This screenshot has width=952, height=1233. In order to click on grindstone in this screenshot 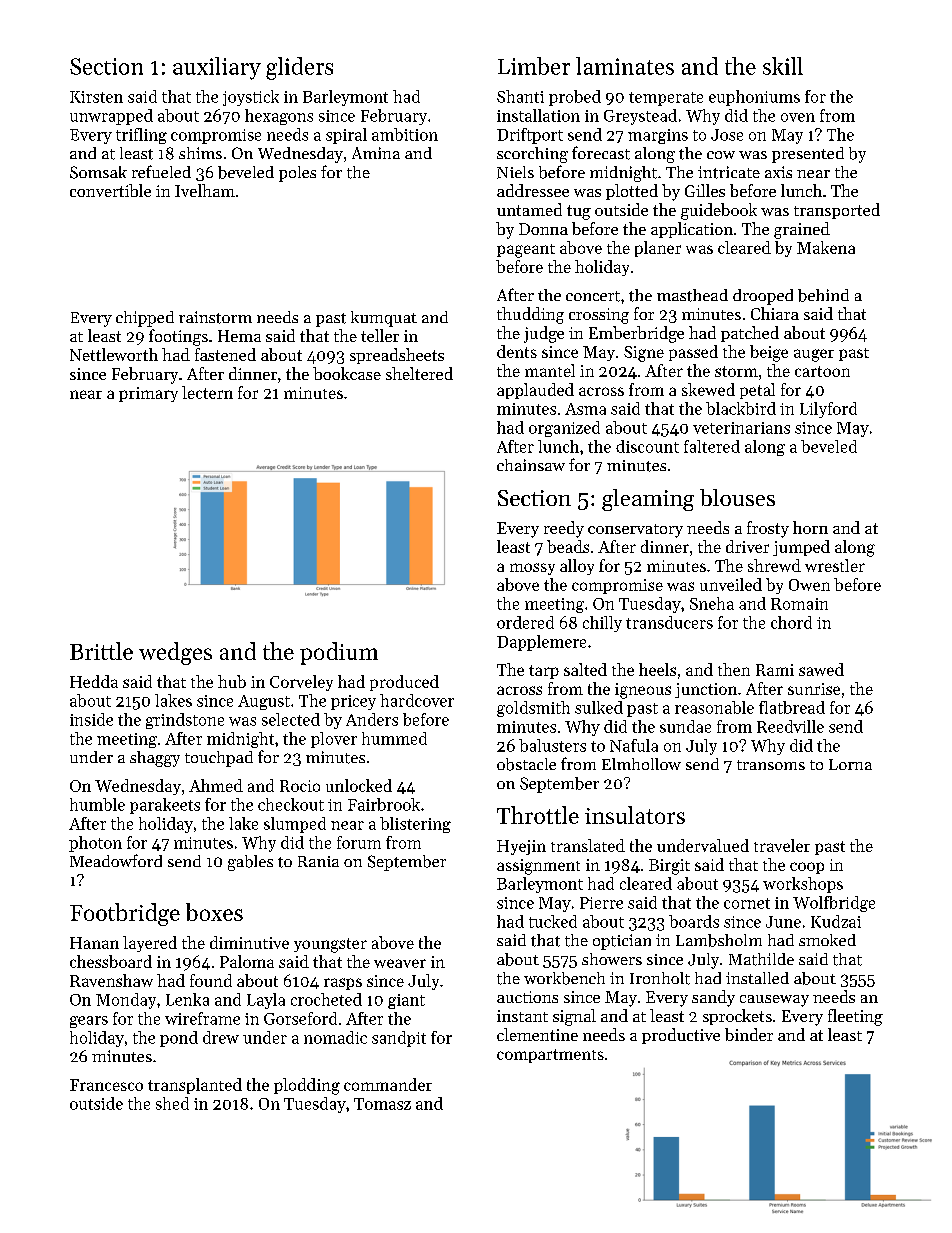, I will do `click(185, 721)`.
